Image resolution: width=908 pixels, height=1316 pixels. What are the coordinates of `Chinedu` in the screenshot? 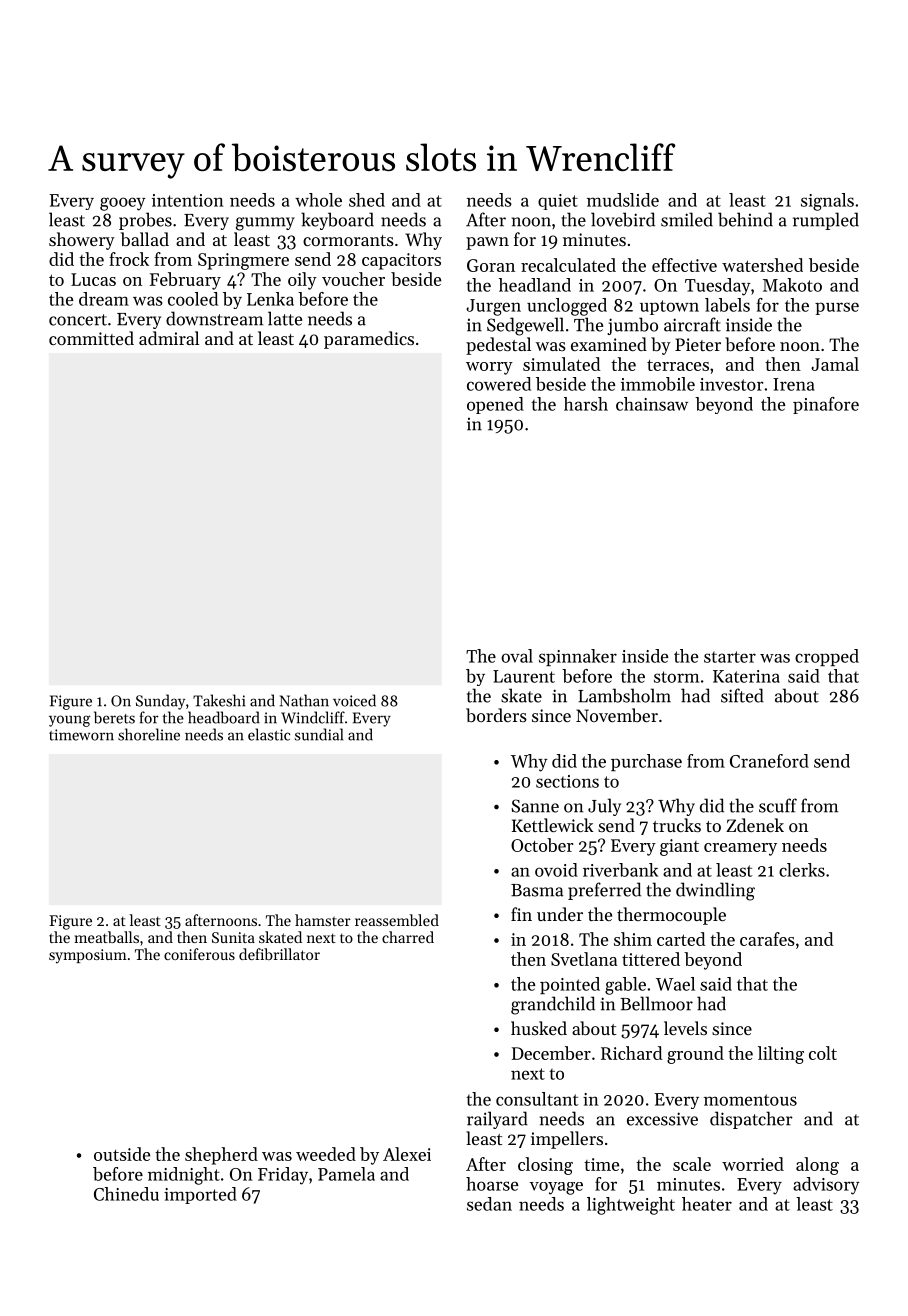 It's located at (126, 1194).
